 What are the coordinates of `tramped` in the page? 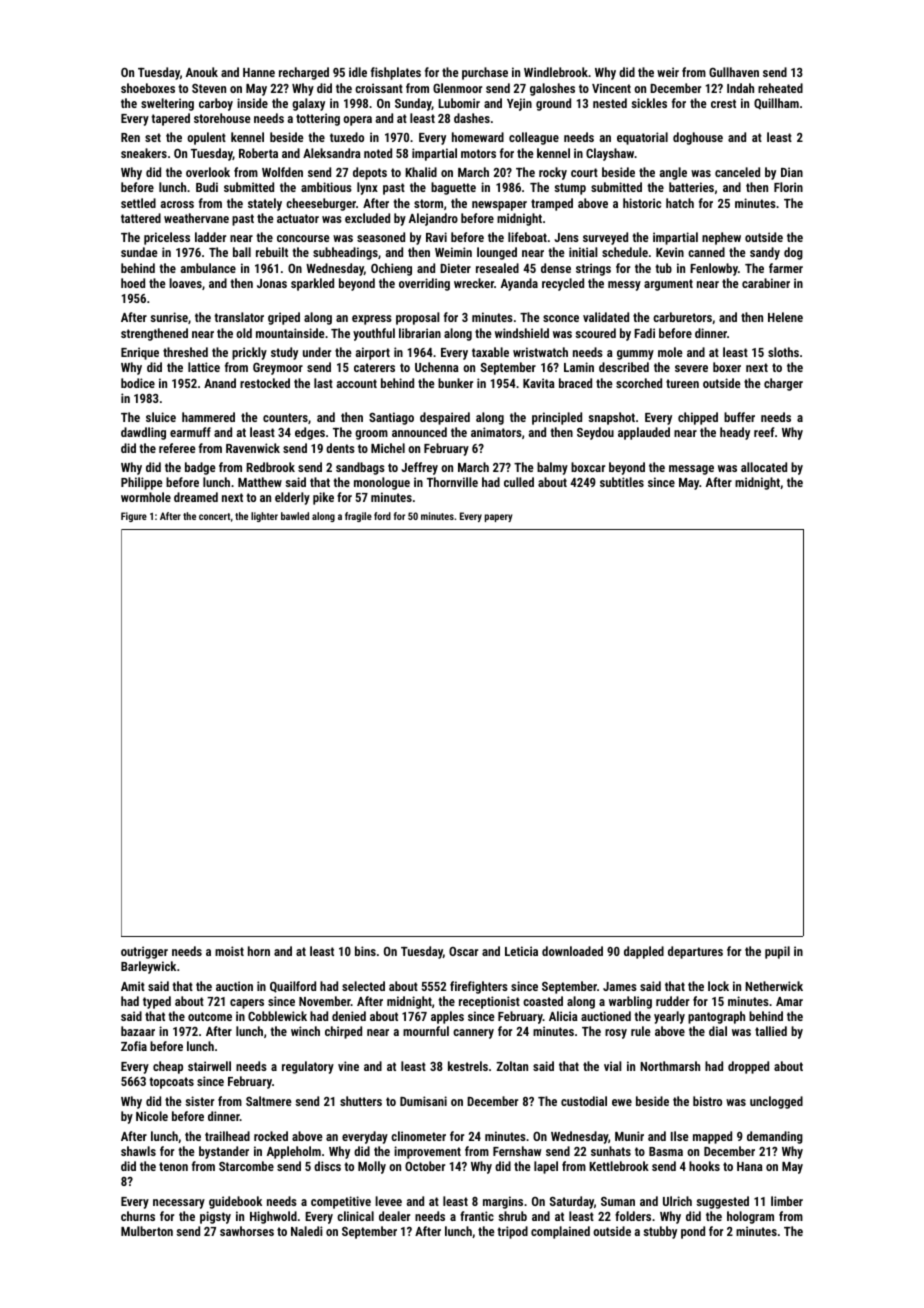 It's located at (552, 204).
